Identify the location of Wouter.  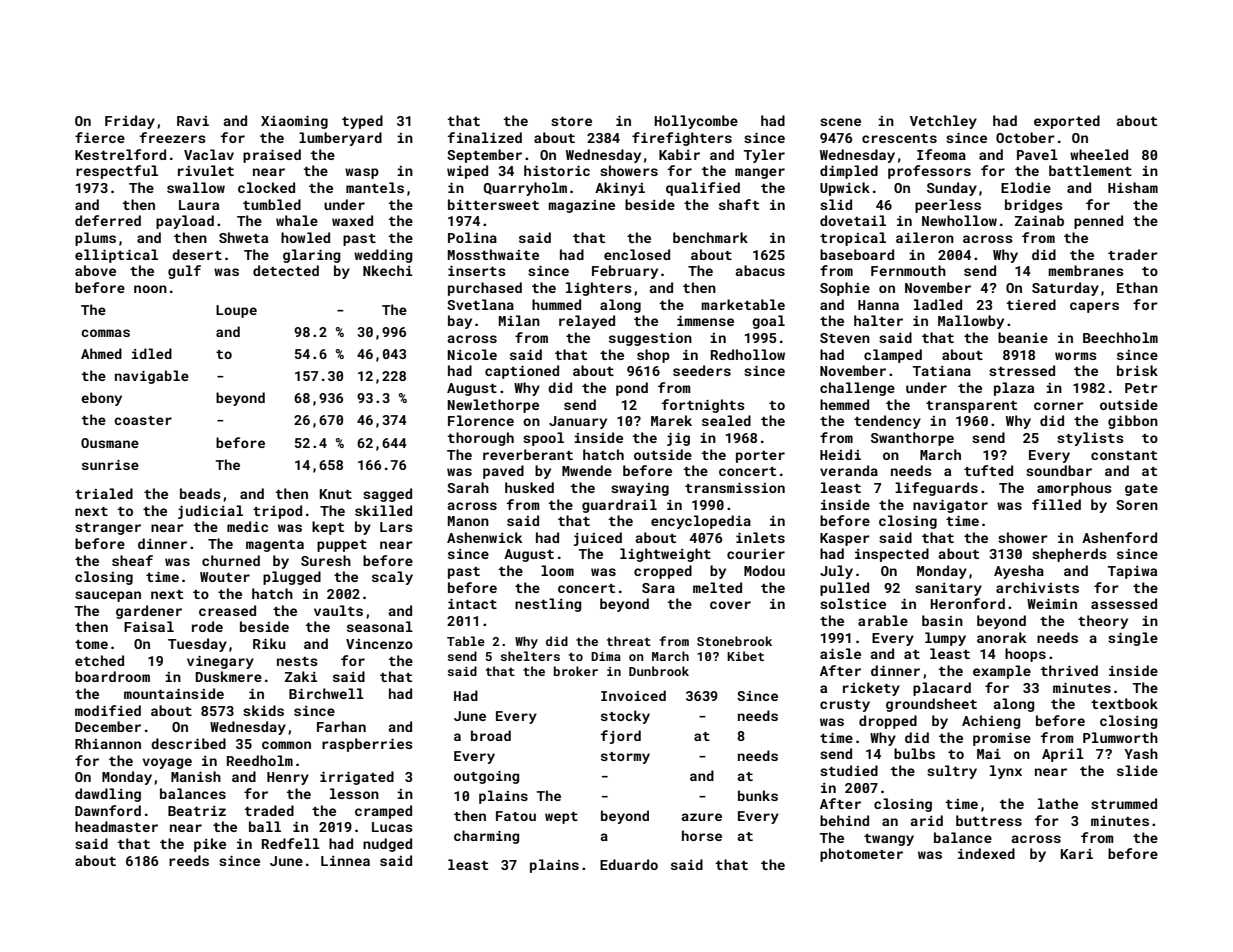
(225, 577).
